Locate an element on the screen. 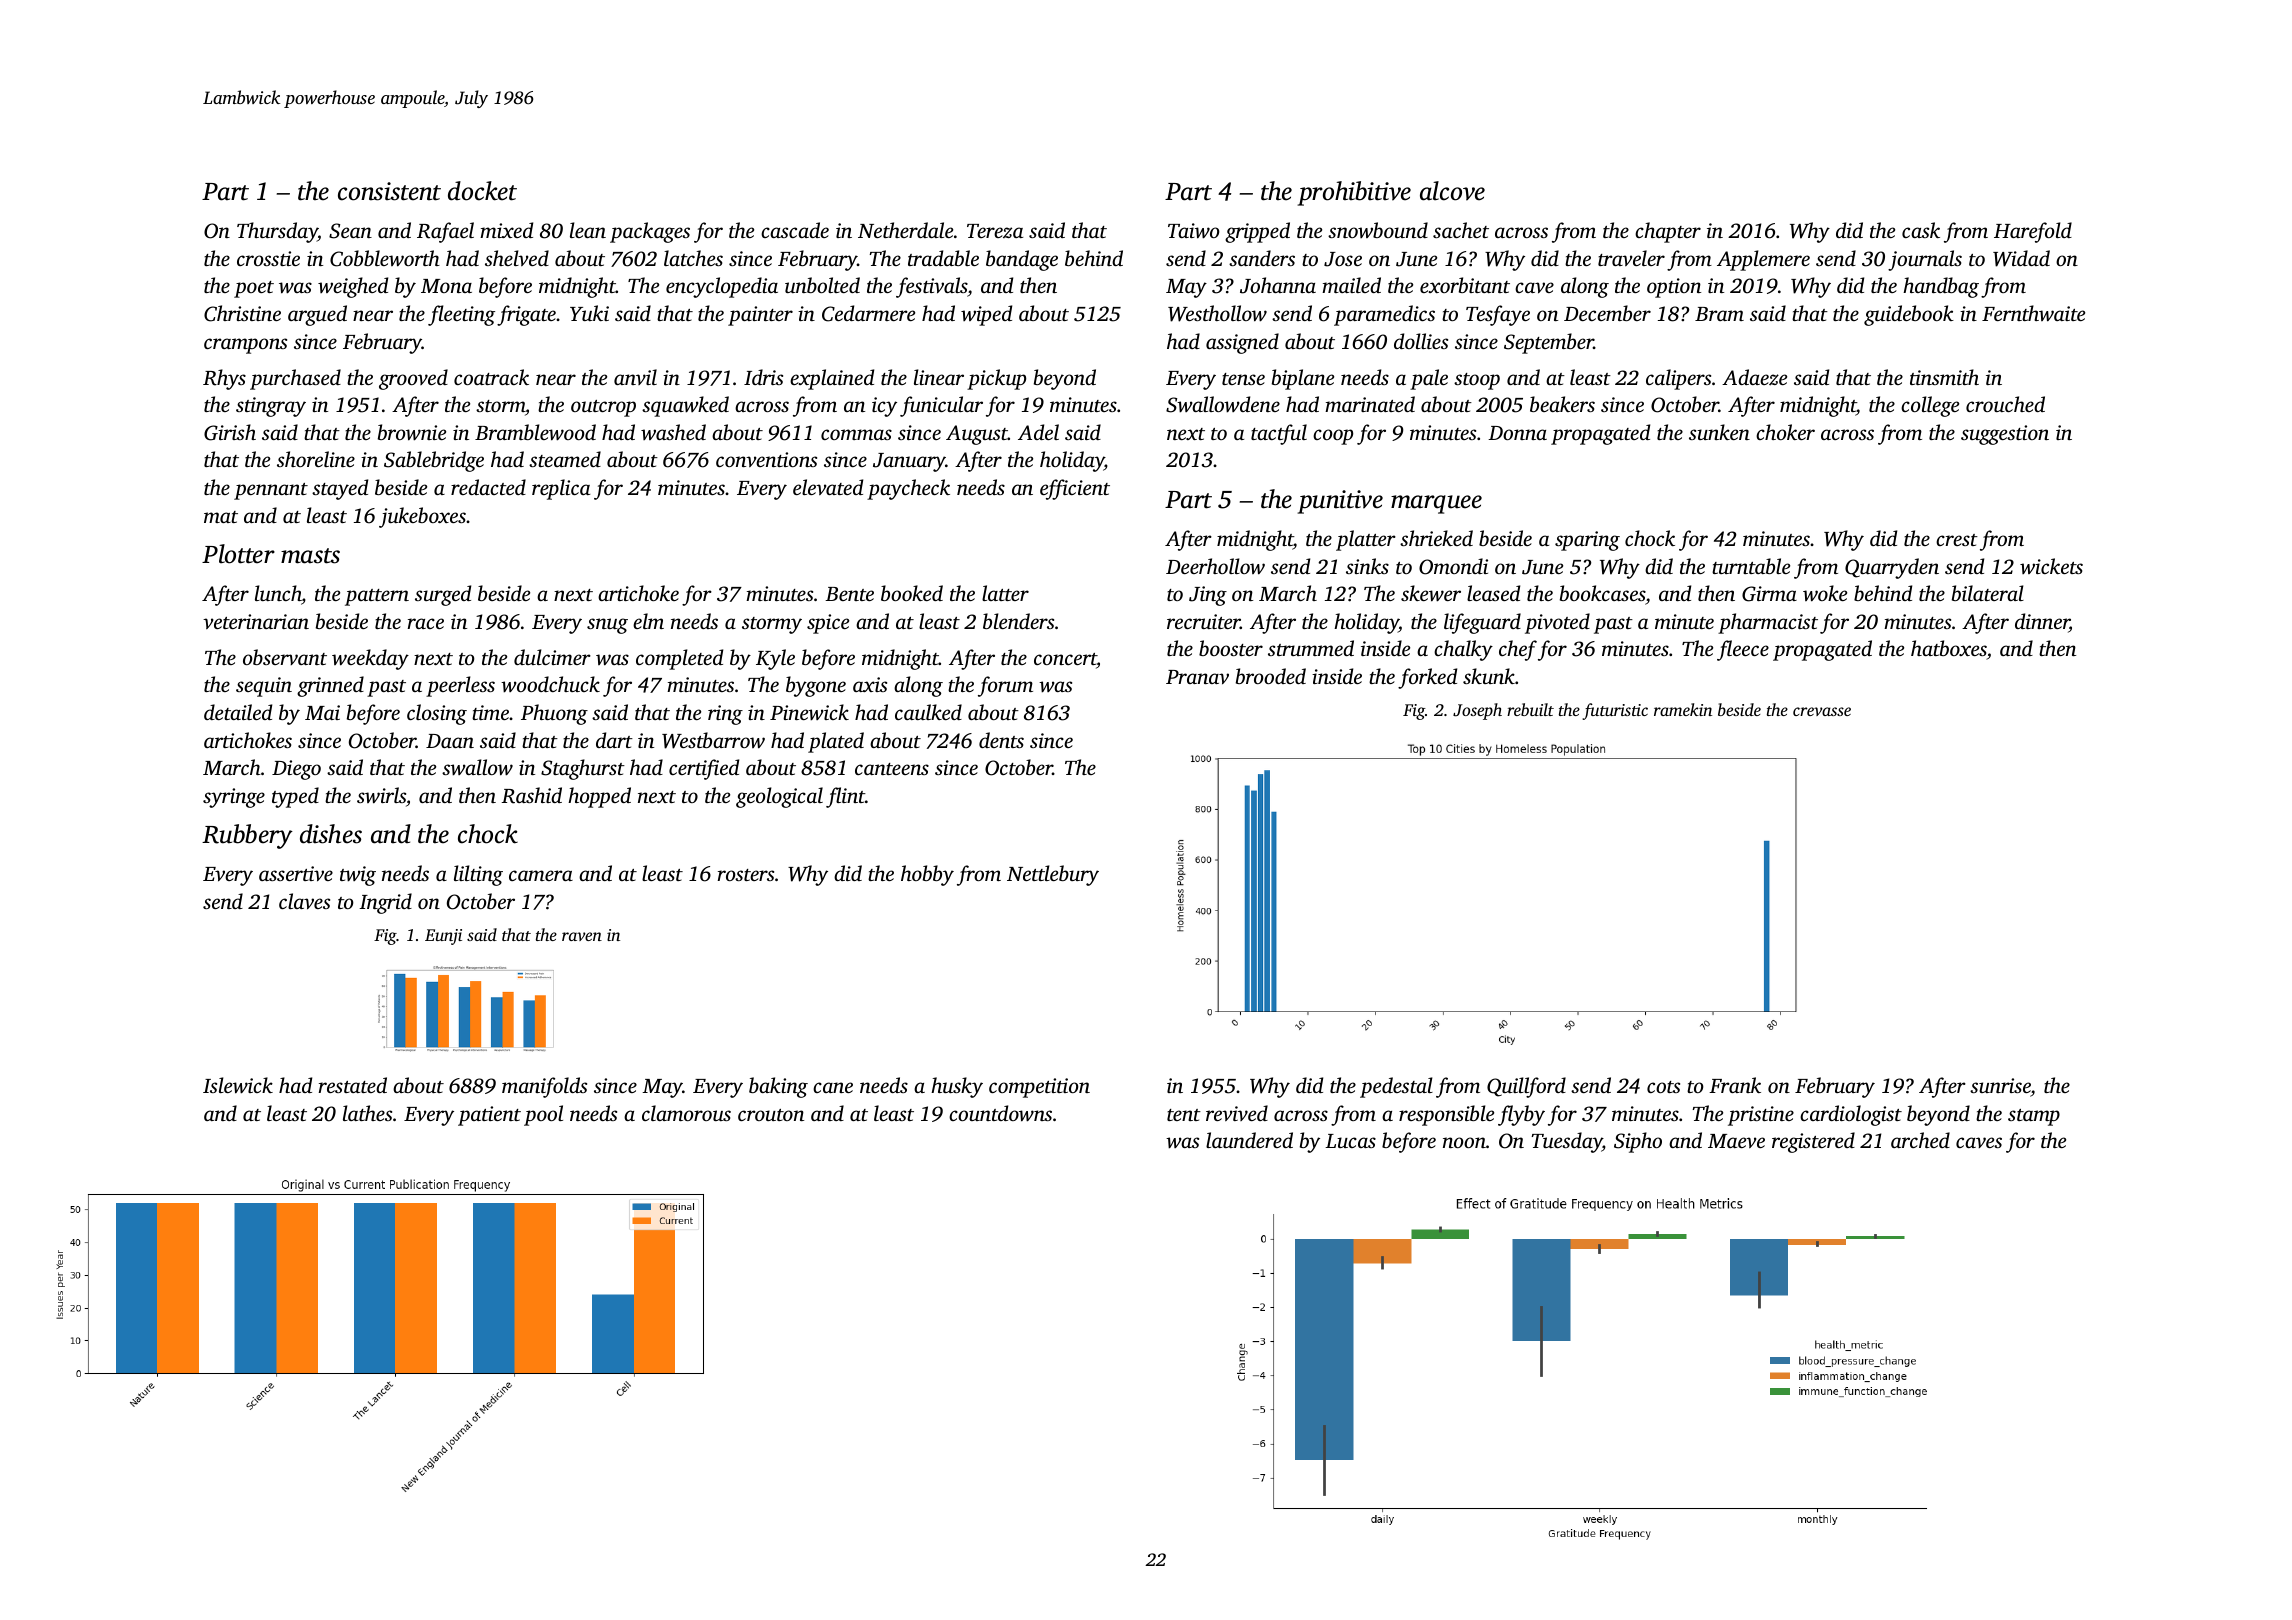  brownie is located at coordinates (412, 432).
